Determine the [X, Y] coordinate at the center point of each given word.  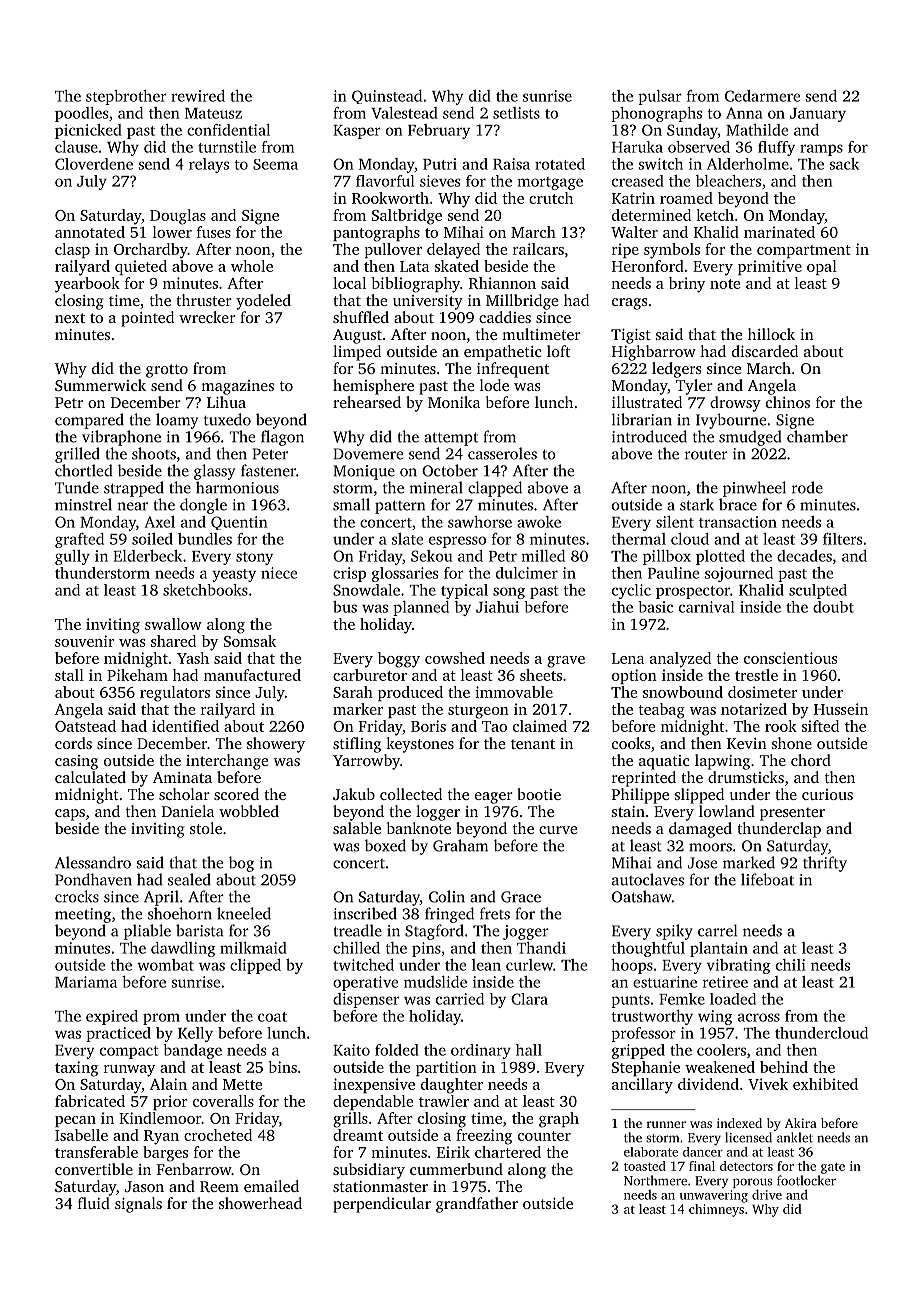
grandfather [477, 1205]
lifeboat [767, 879]
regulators [175, 694]
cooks [631, 743]
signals [138, 1205]
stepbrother [126, 97]
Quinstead [387, 97]
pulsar [660, 97]
